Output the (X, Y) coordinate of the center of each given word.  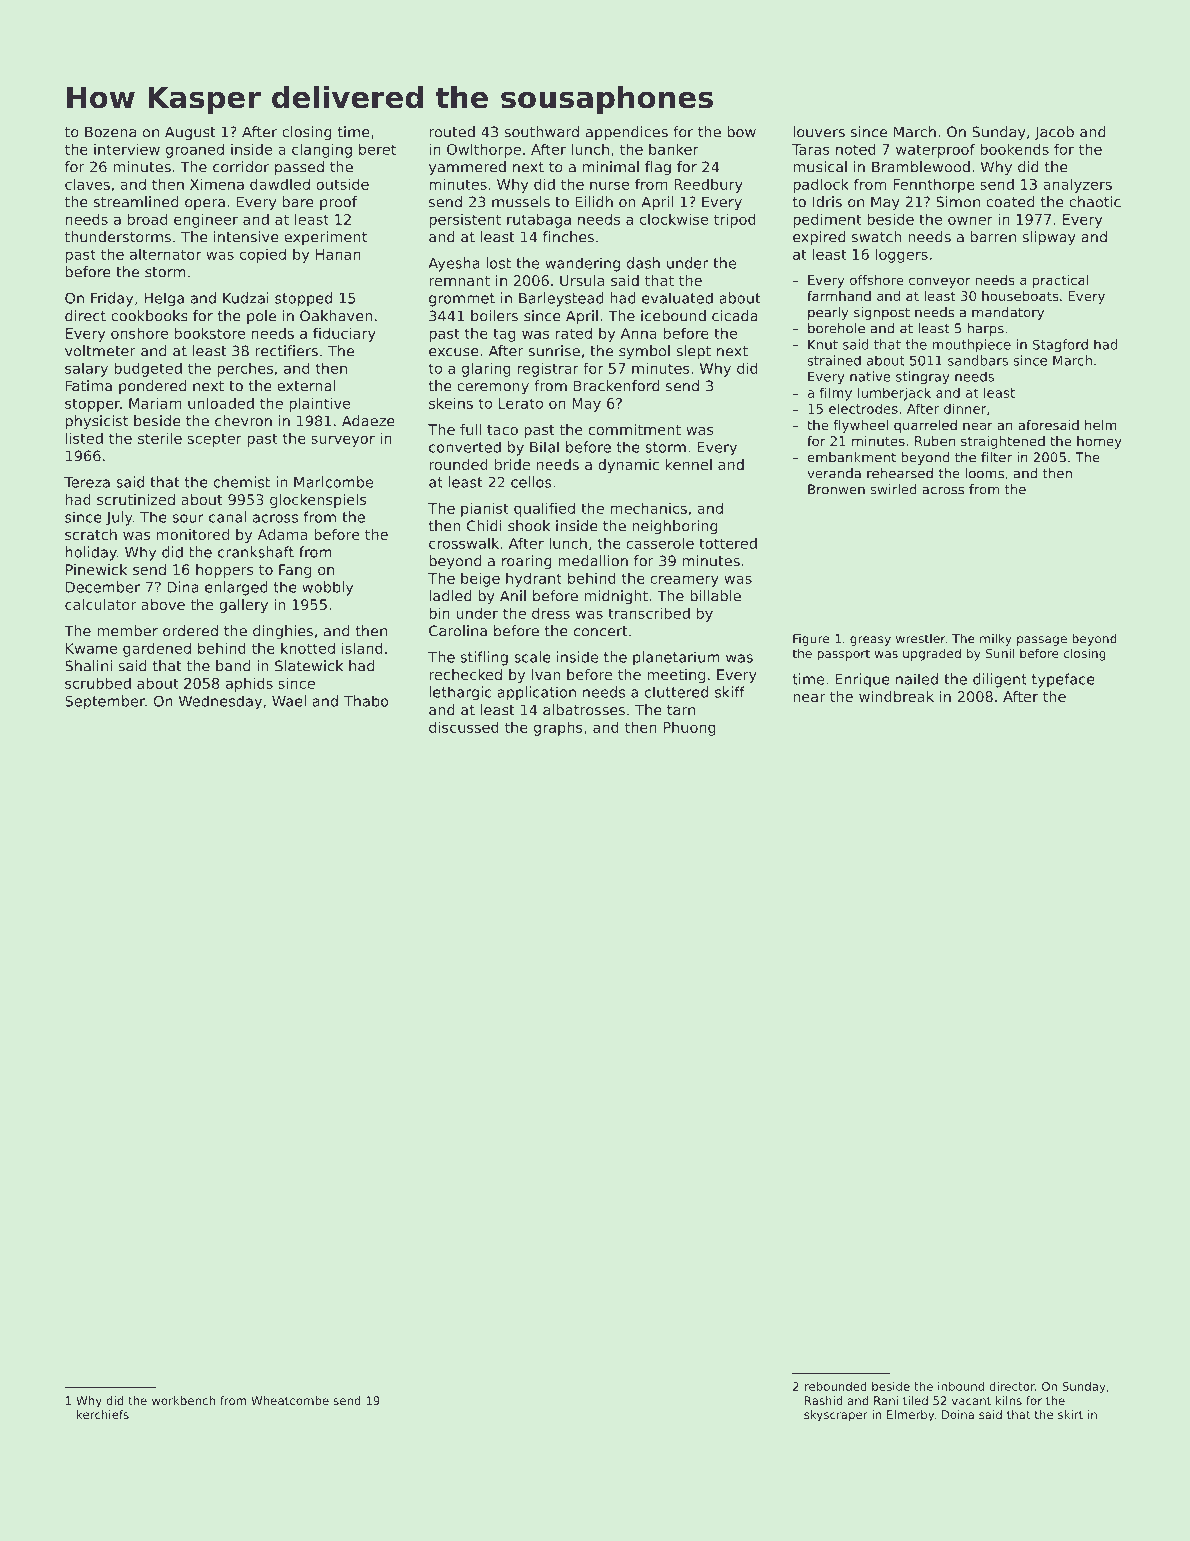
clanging (322, 150)
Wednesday (220, 702)
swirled (893, 489)
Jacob (1054, 133)
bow (741, 132)
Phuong (689, 729)
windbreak (896, 696)
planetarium (676, 658)
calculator (100, 604)
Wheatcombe (290, 1400)
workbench (183, 1400)
